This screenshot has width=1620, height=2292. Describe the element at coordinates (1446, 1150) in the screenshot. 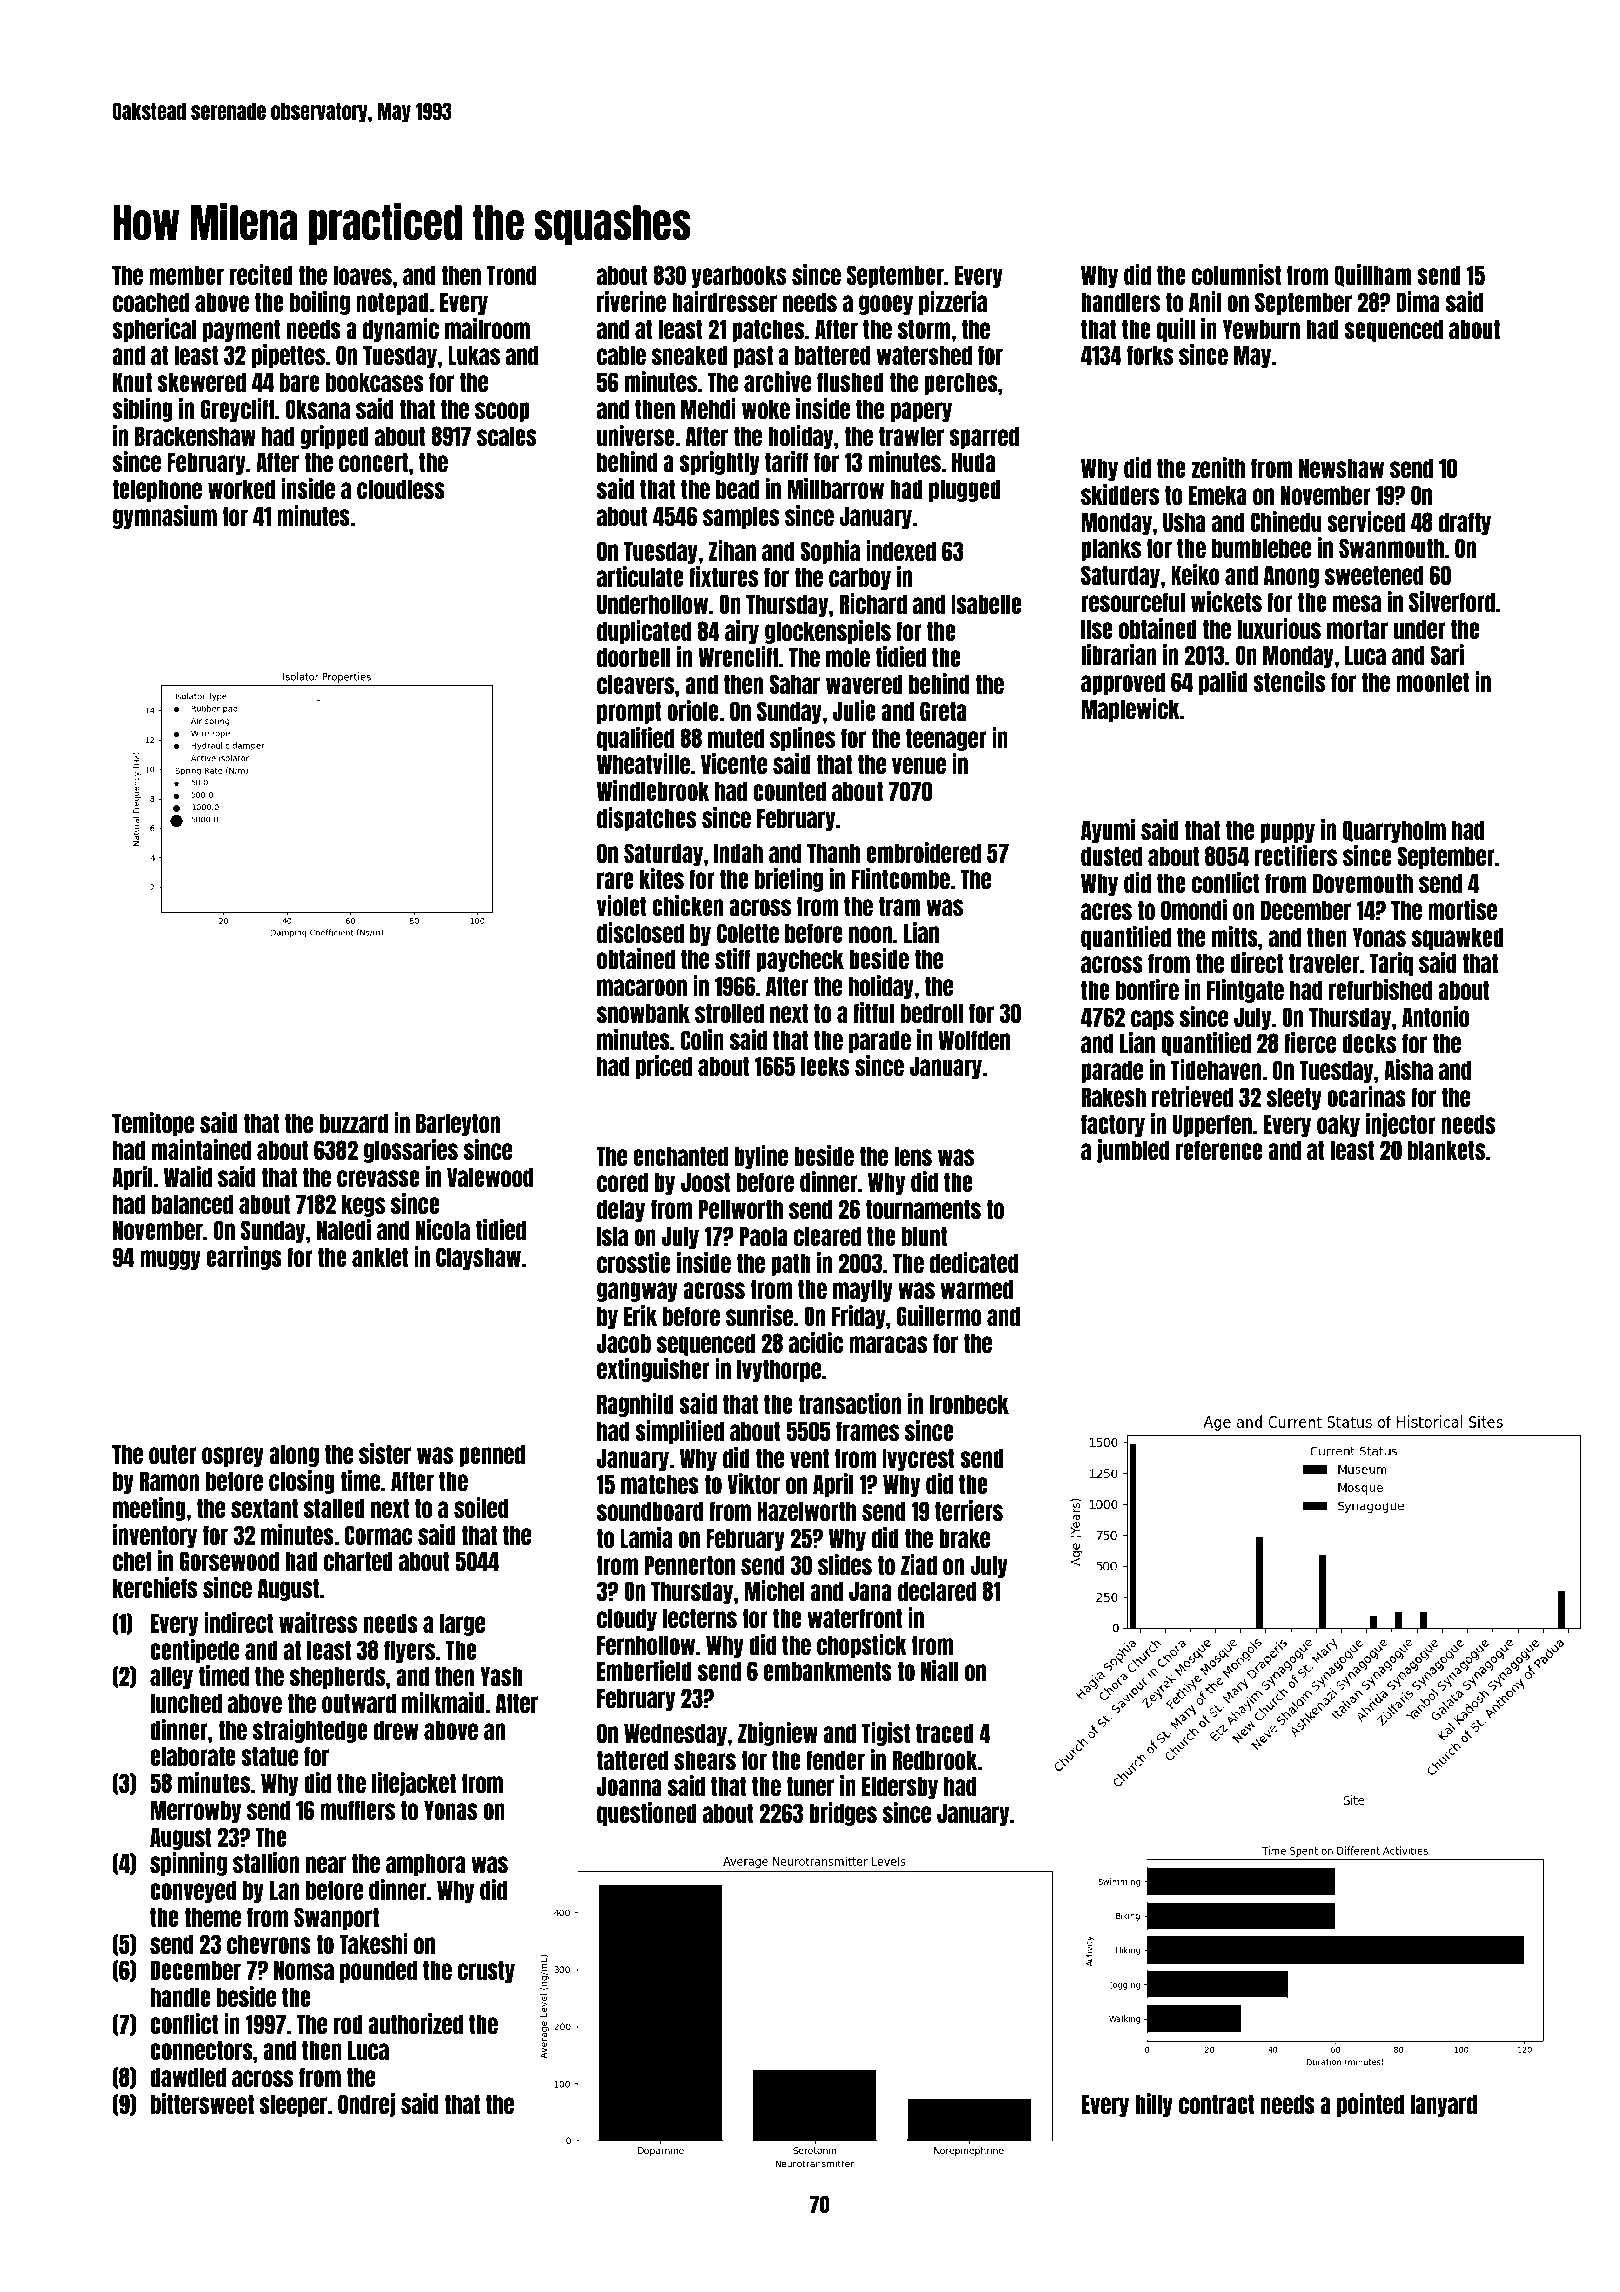

I see `blankets` at that location.
